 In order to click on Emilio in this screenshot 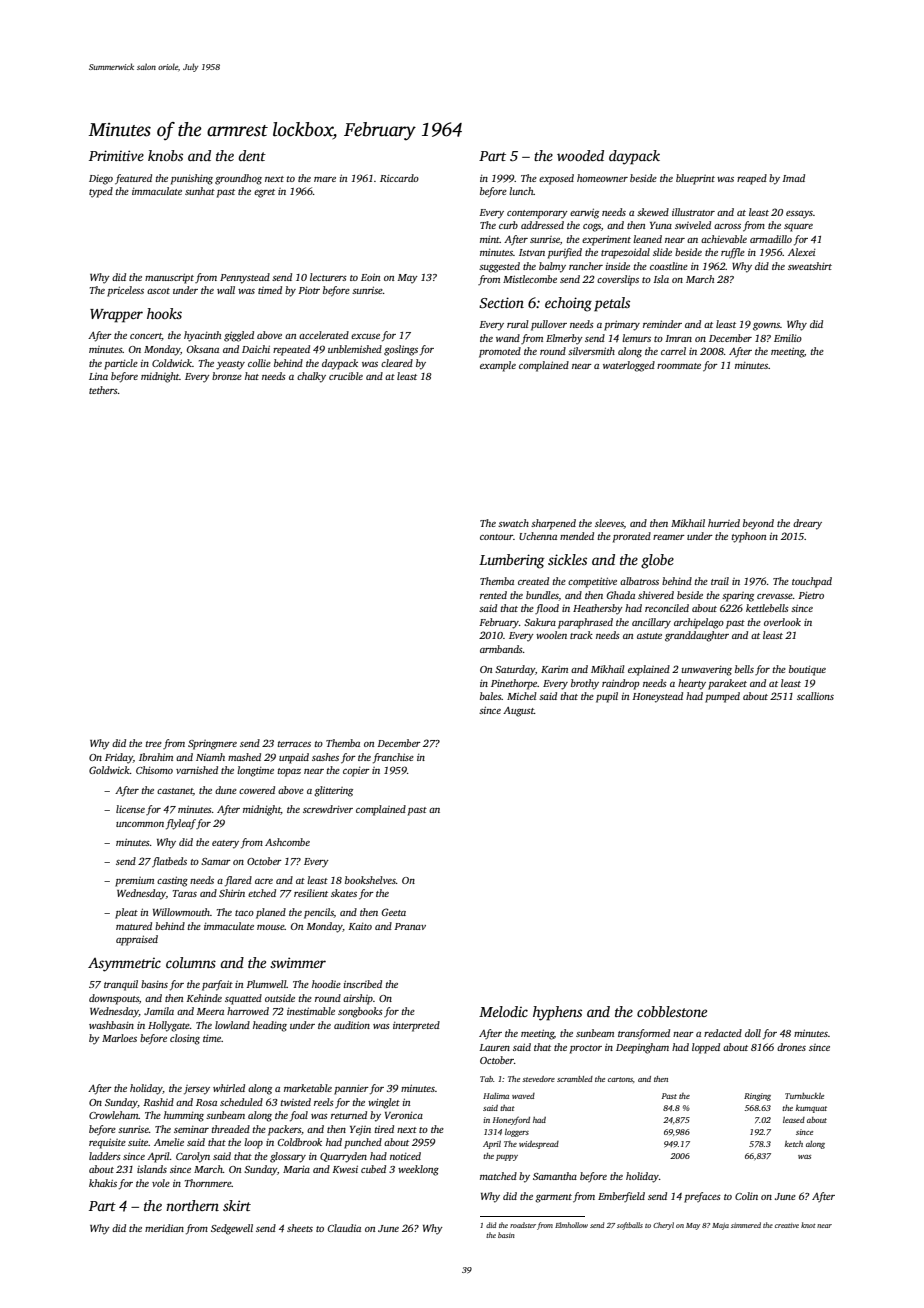, I will do `click(788, 338)`.
